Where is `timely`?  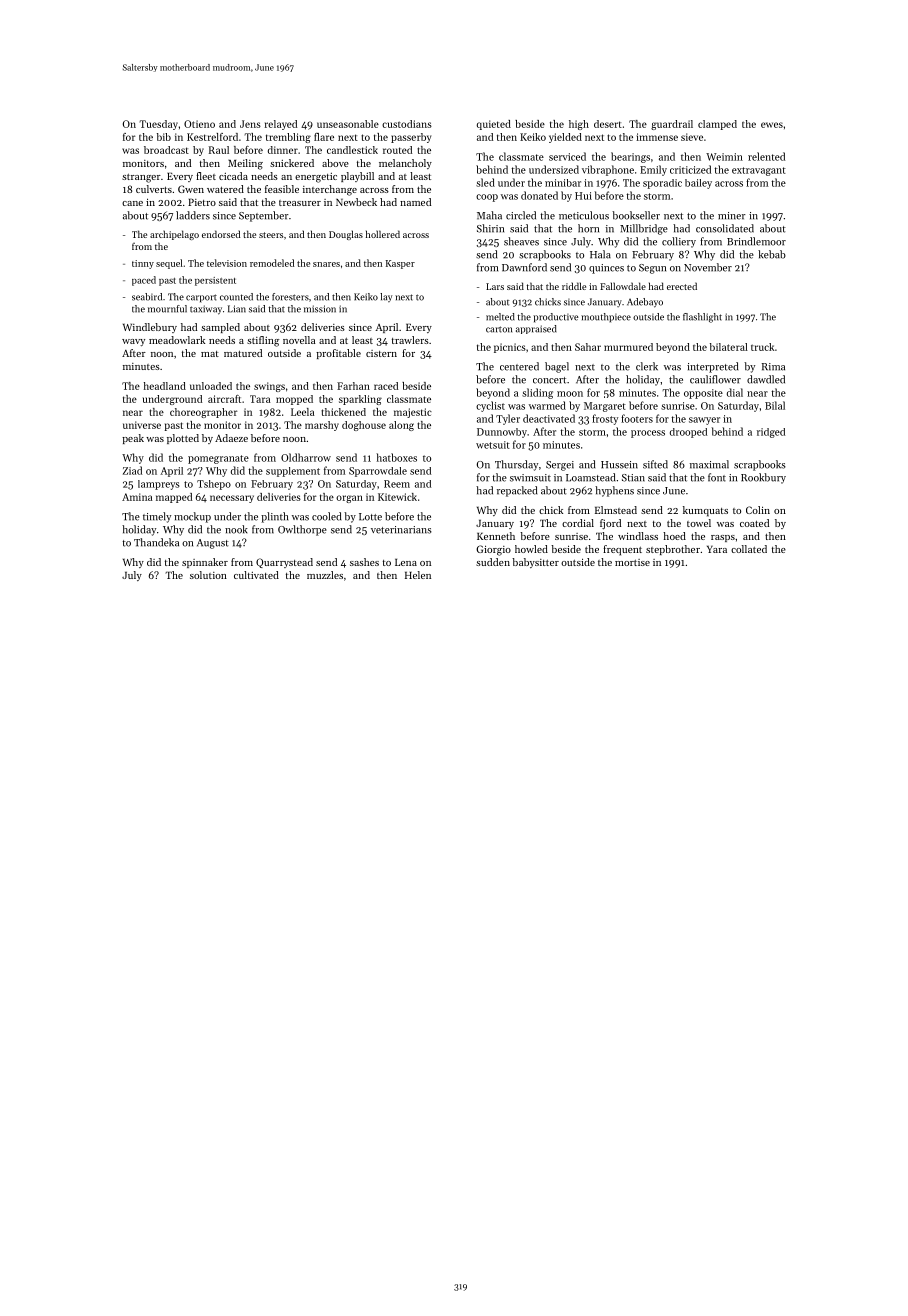 timely is located at coordinates (157, 517).
